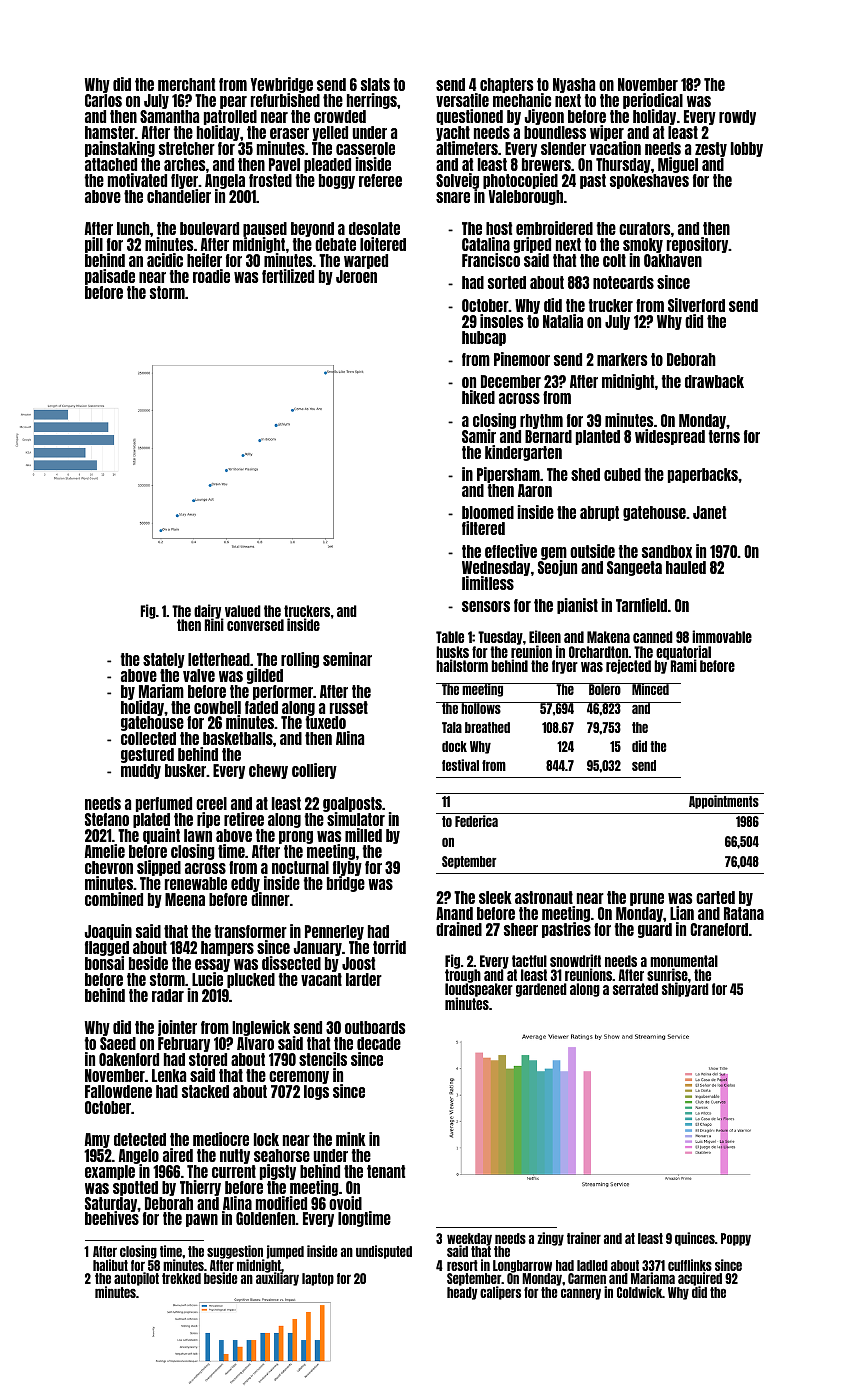 This document has height=1400, width=849. Describe the element at coordinates (136, 1279) in the document. I see `autopilot` at that location.
